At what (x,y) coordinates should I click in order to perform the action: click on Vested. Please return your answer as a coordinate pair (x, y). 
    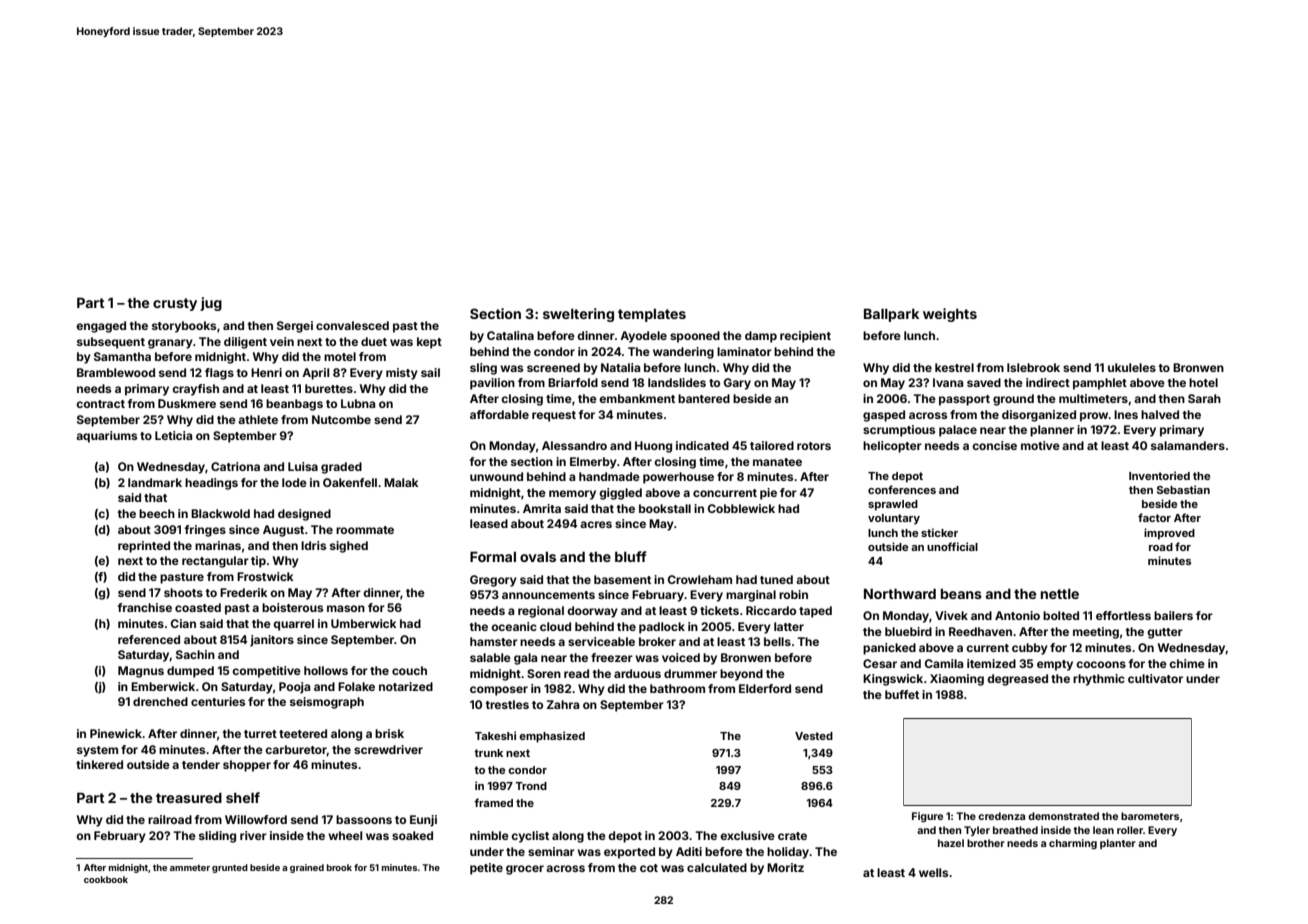
    Looking at the image, I should click on (814, 736).
